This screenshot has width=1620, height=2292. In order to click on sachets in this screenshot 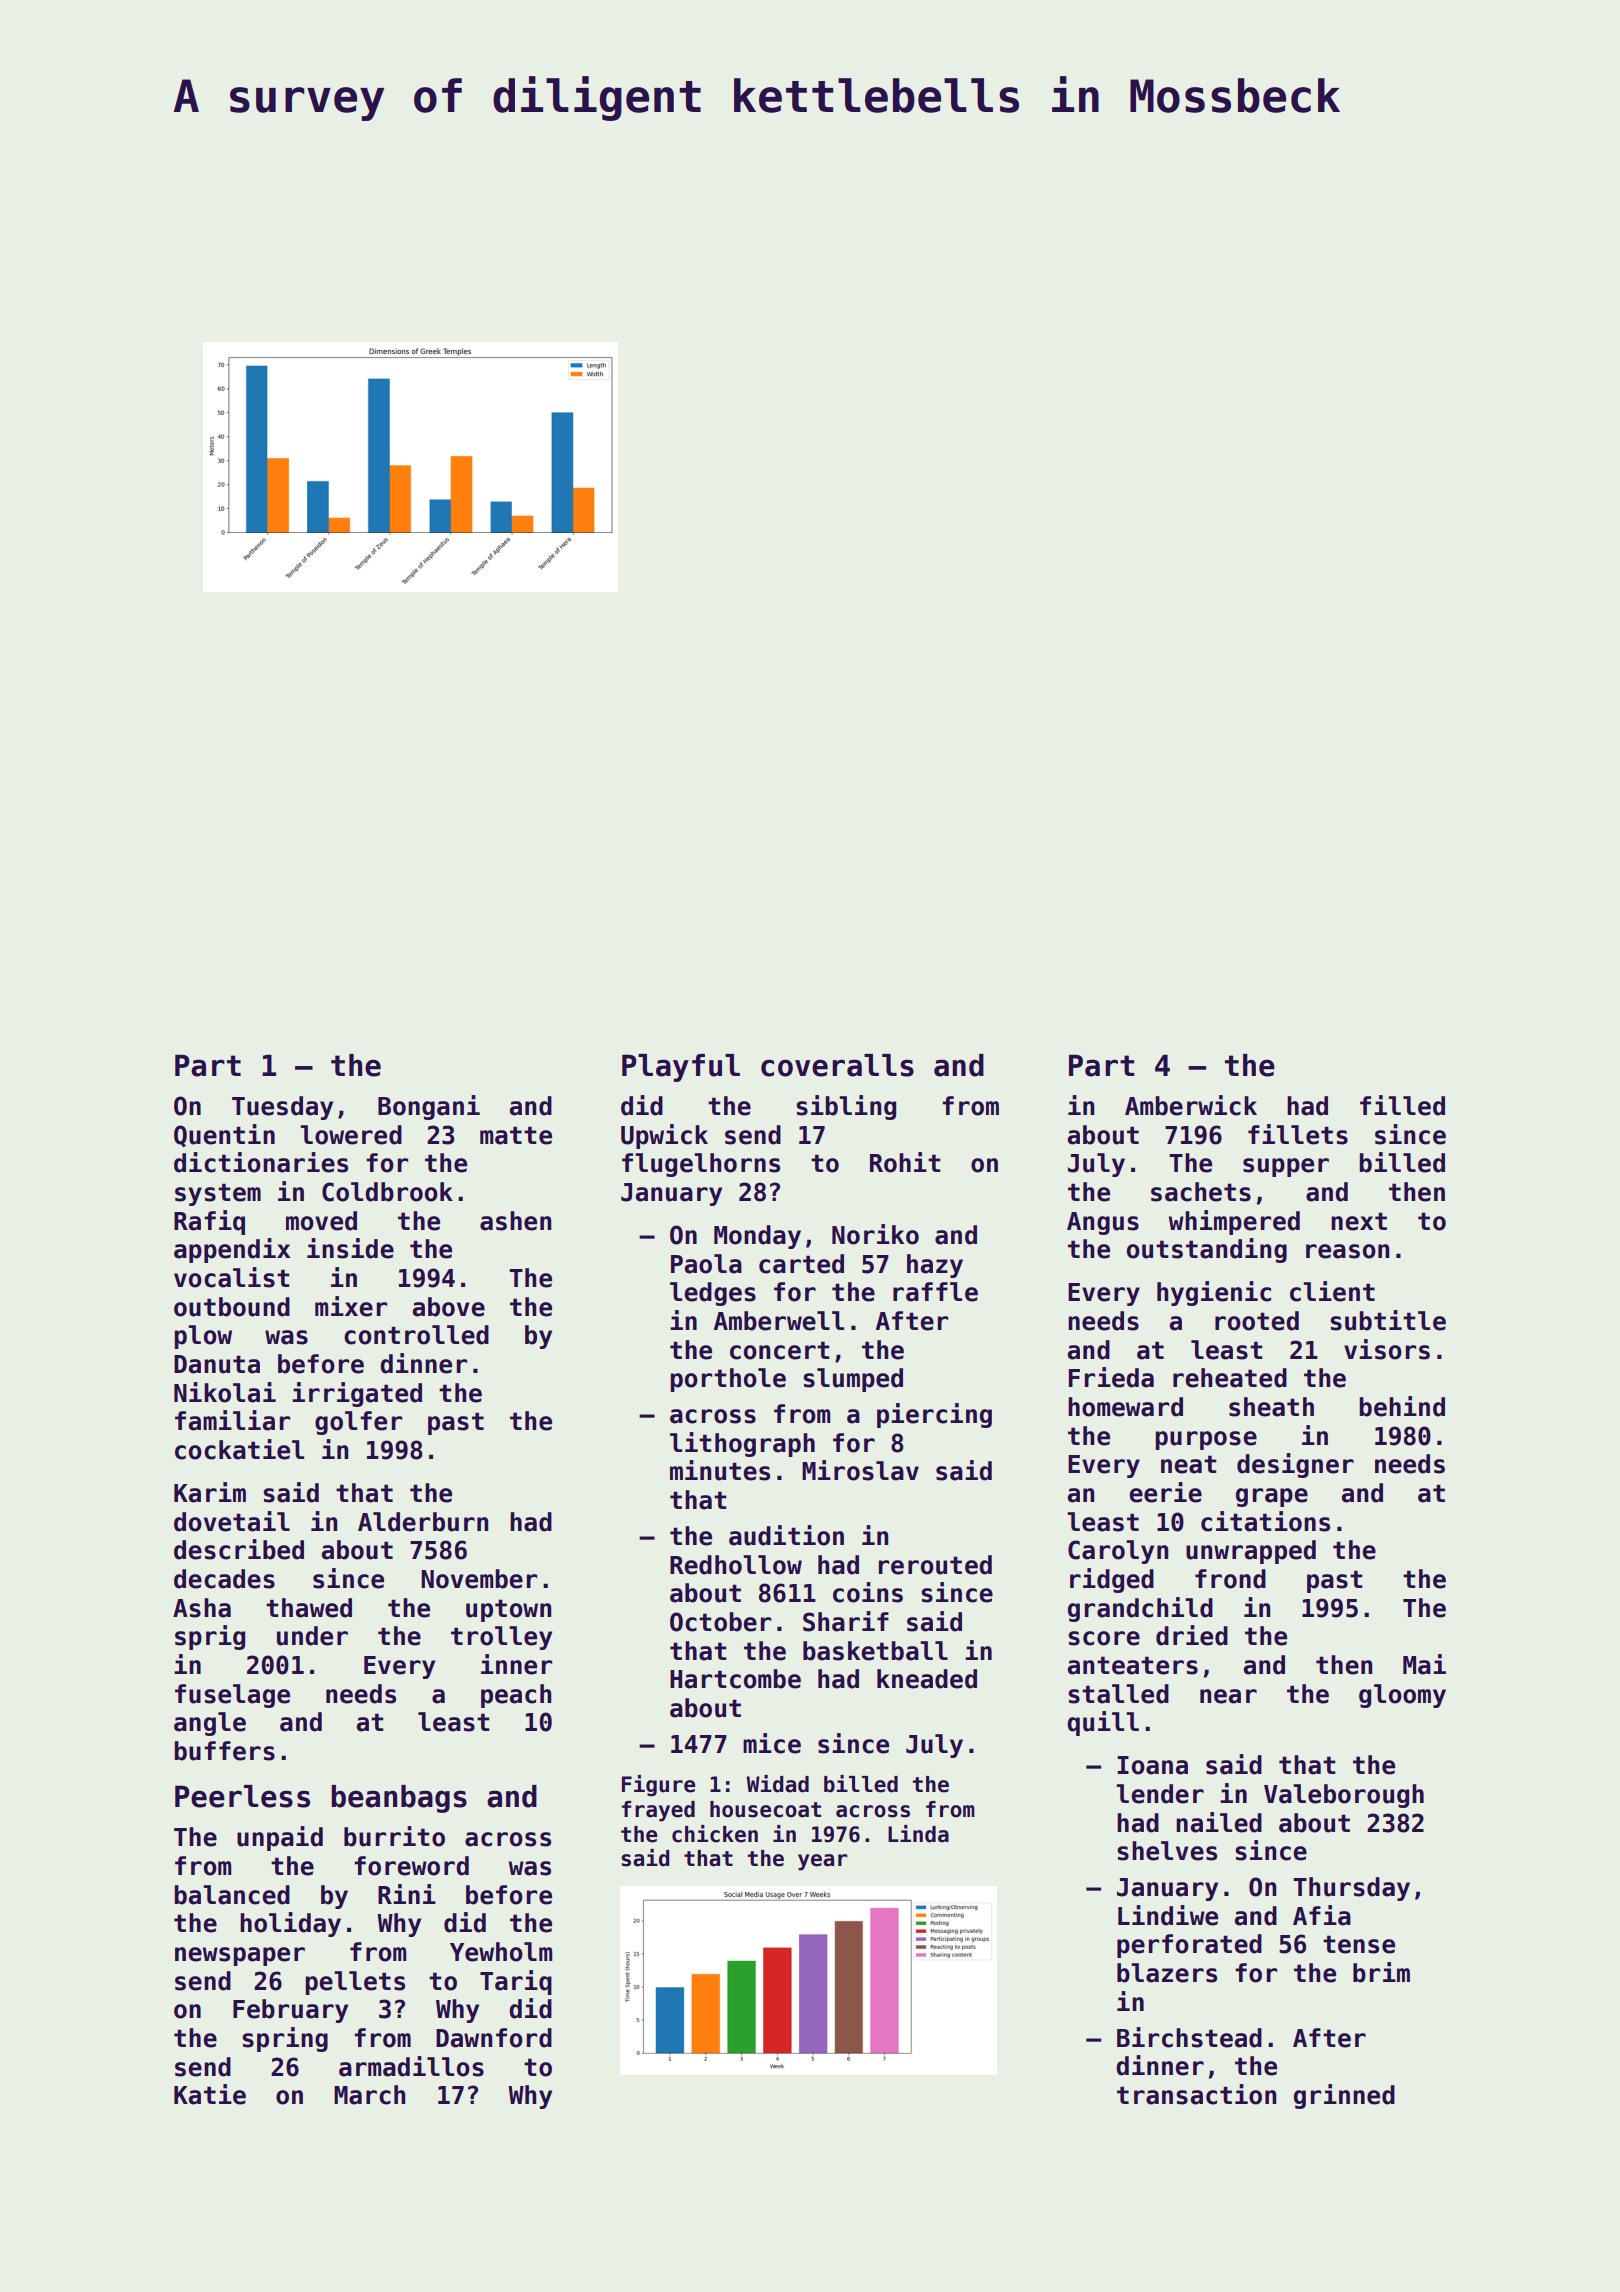, I will do `click(1201, 1192)`.
